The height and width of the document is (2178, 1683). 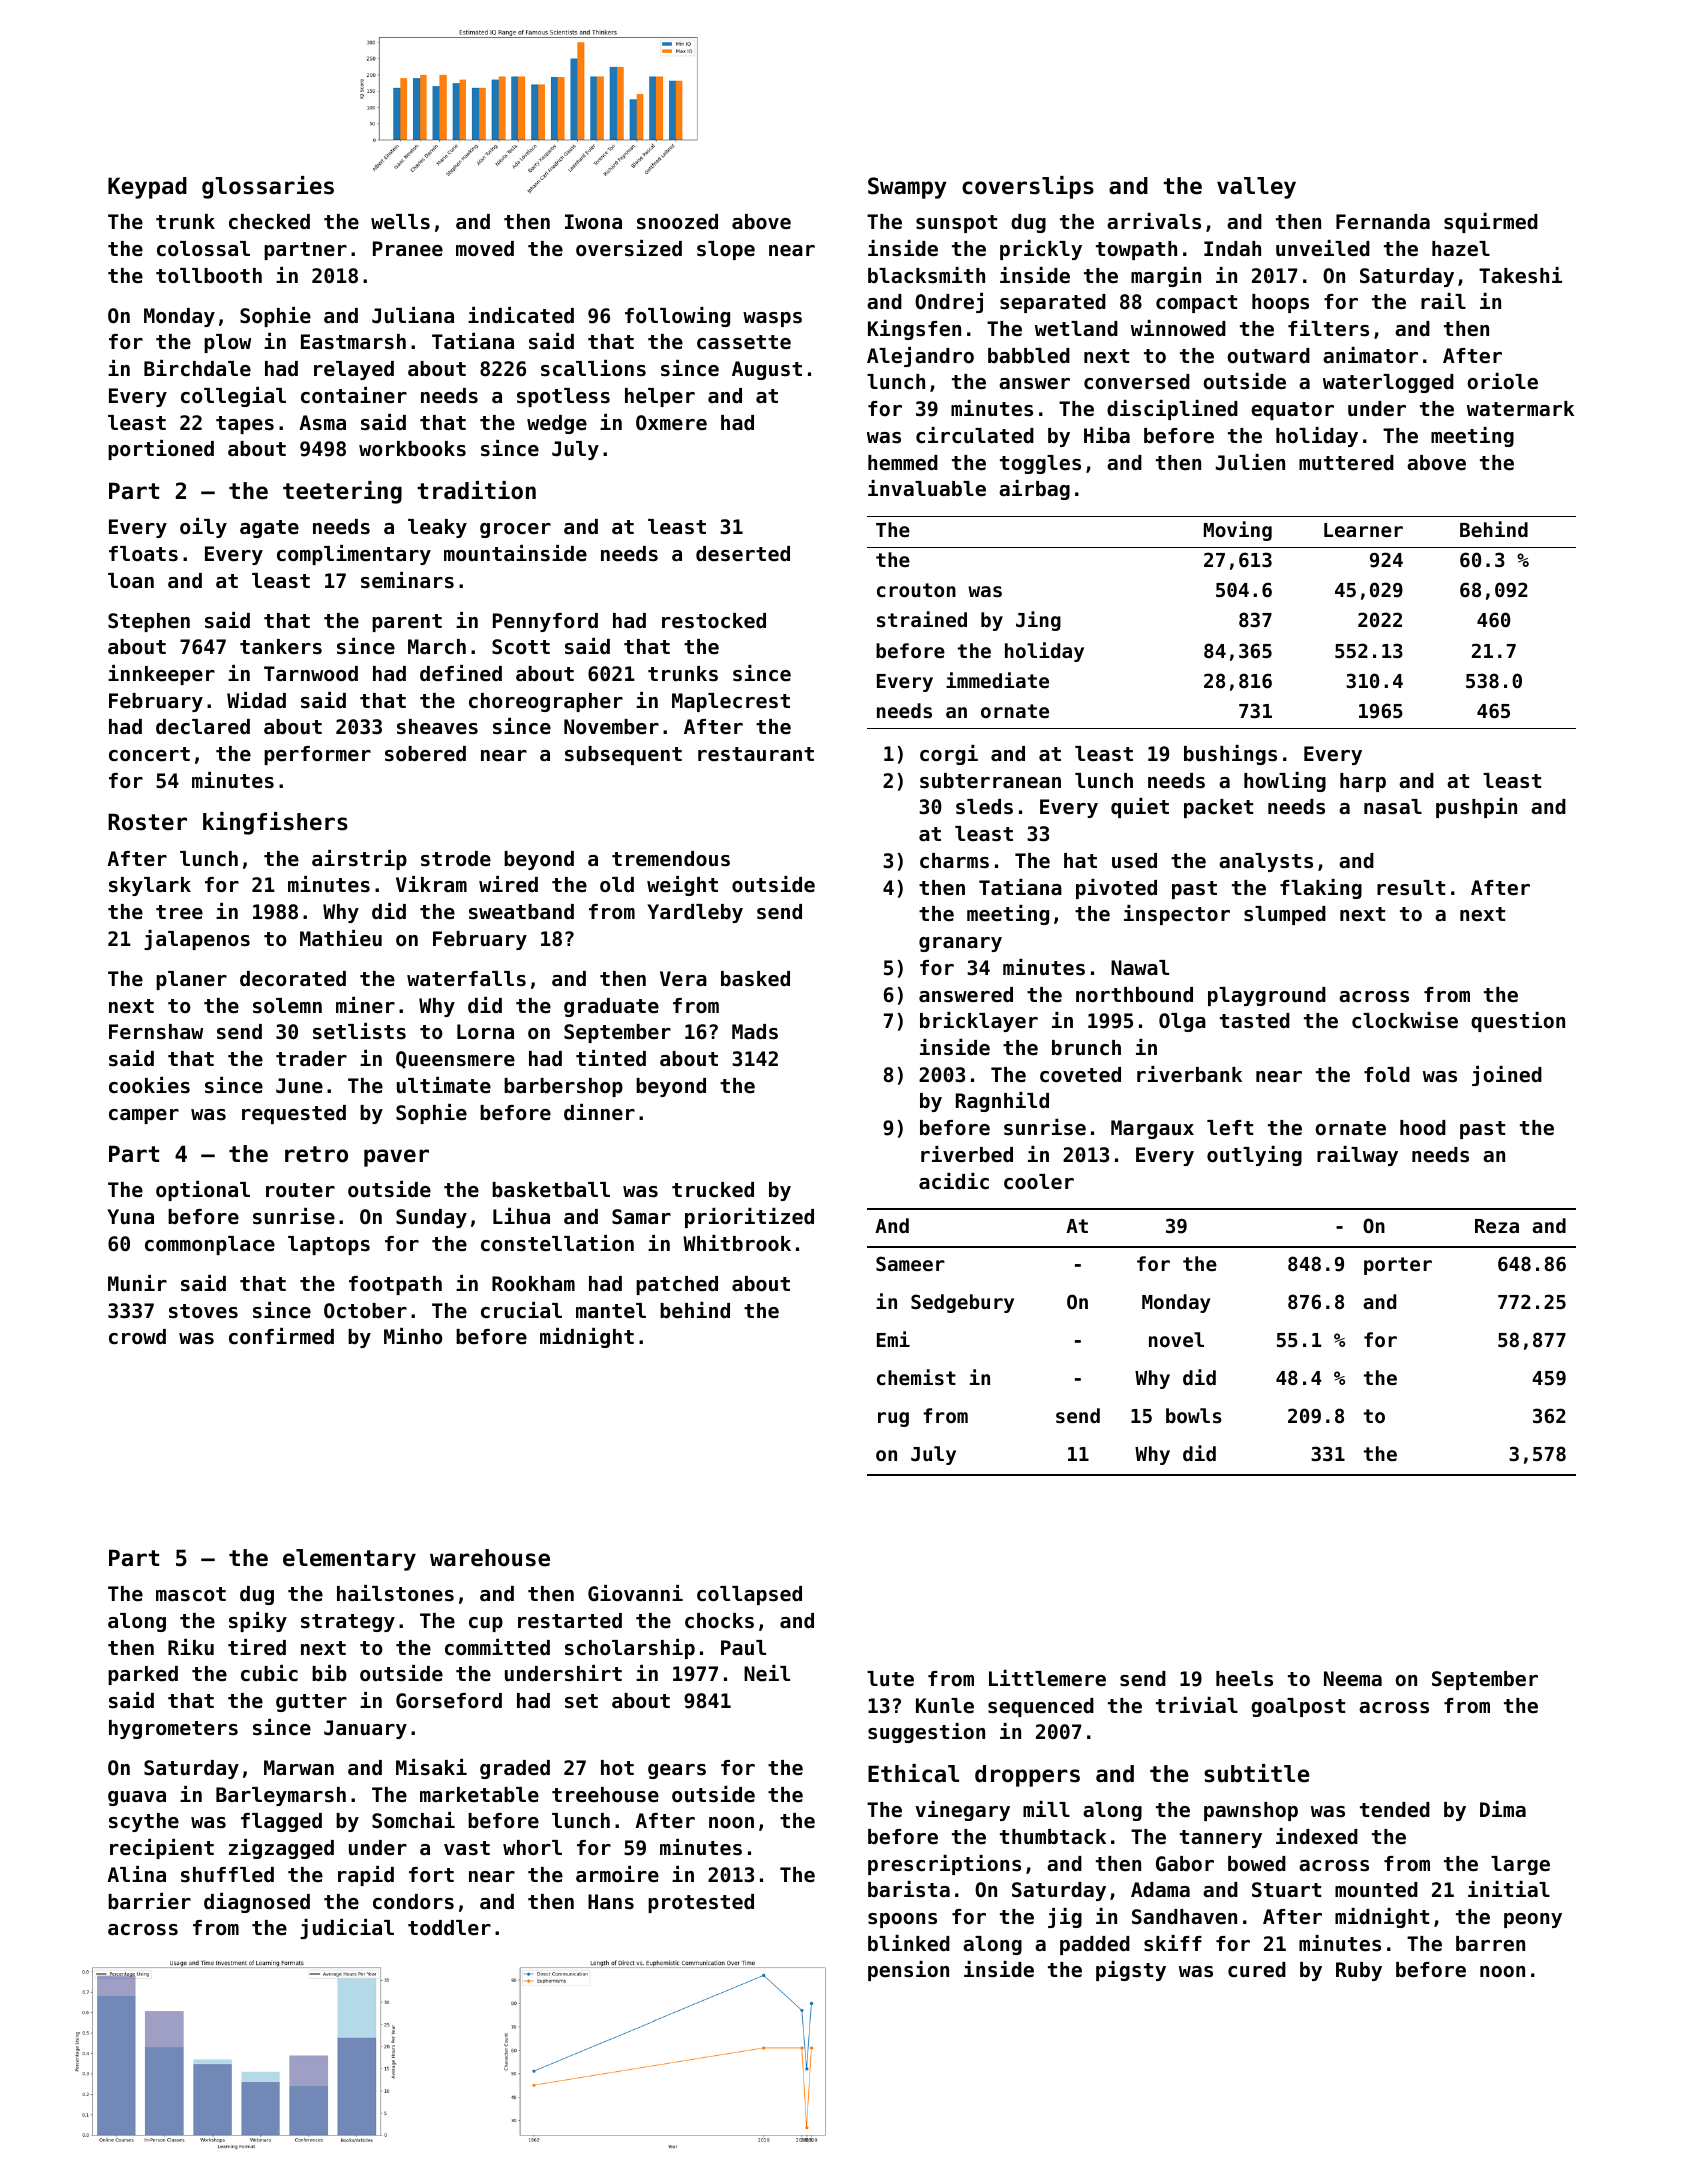 What do you see at coordinates (908, 1971) in the document?
I see `pension` at bounding box center [908, 1971].
